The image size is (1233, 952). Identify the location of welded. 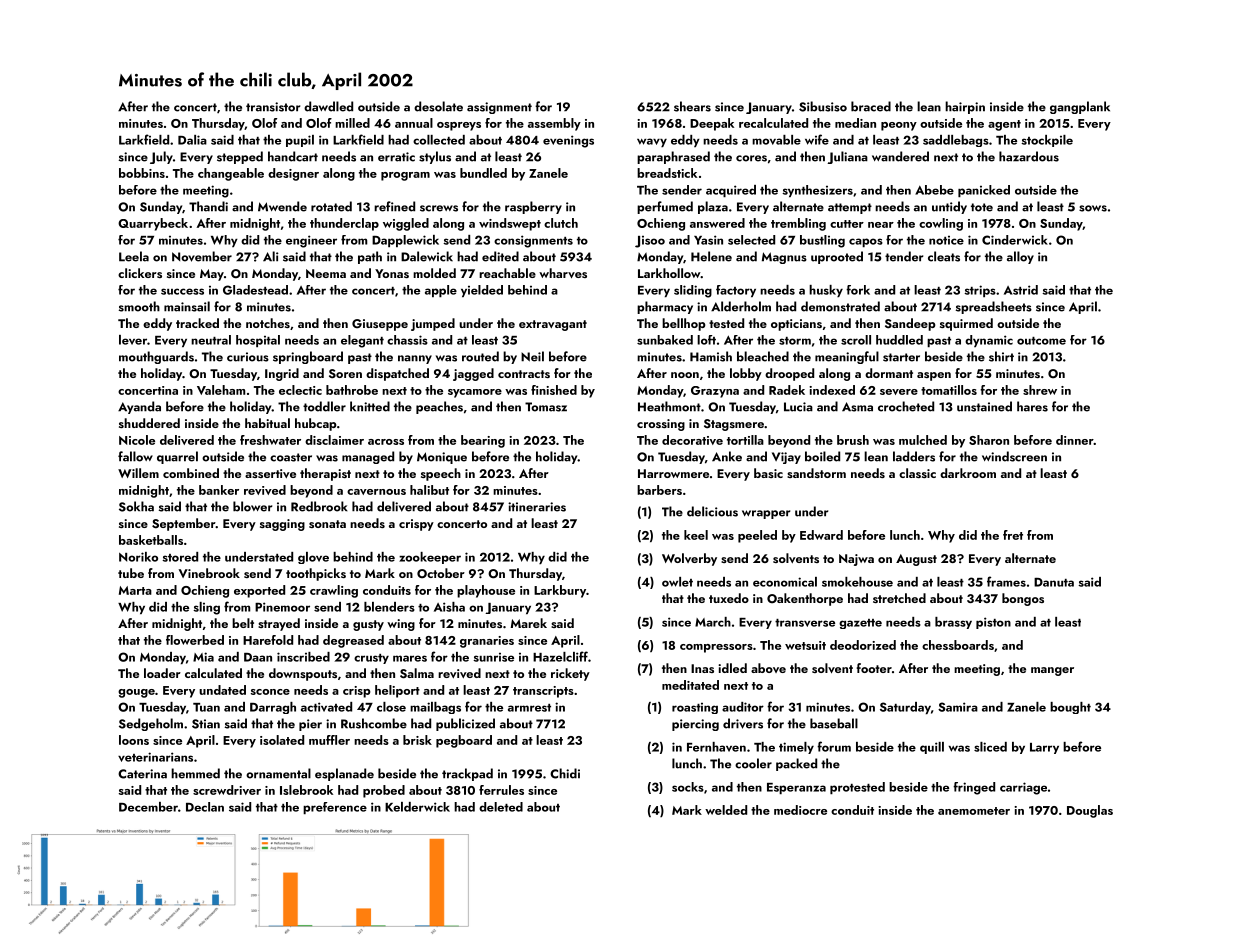
(726, 810).
